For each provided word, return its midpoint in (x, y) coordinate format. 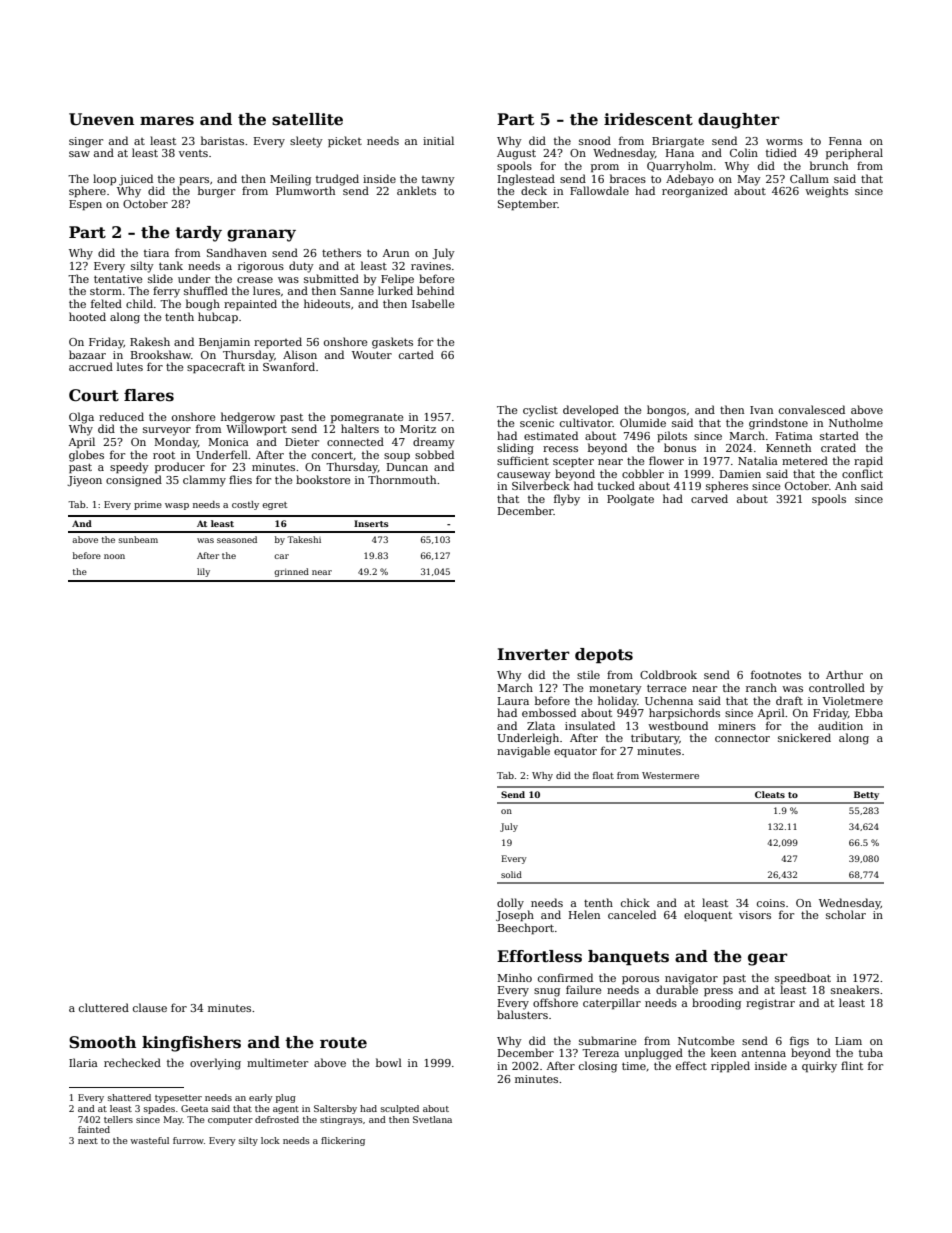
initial (438, 140)
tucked (616, 485)
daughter (739, 121)
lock (270, 1140)
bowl (389, 1062)
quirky (819, 1067)
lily (203, 572)
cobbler (643, 473)
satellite (307, 119)
